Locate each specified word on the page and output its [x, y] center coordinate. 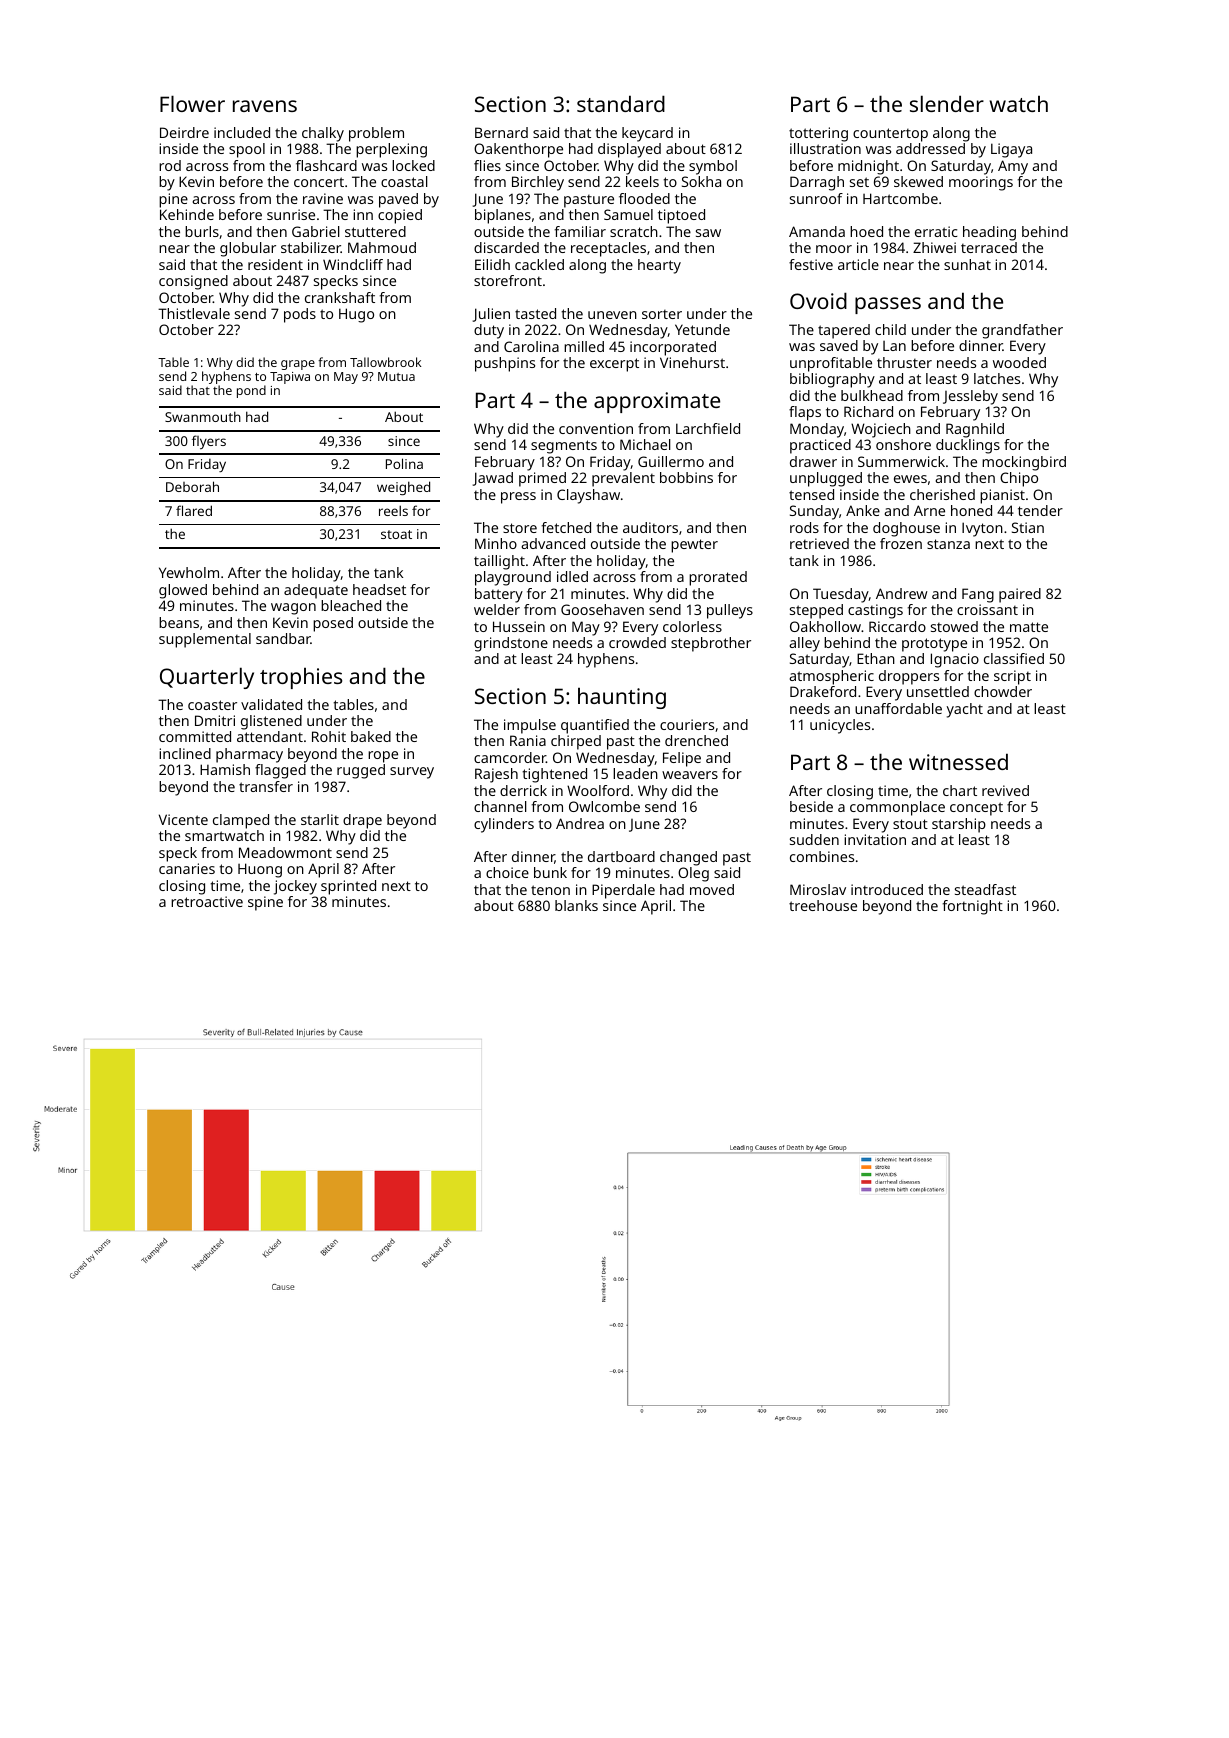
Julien [491, 315]
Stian [1028, 527]
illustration [825, 148]
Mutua [396, 376]
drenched [696, 740]
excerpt [614, 365]
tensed [811, 494]
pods [300, 315]
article [858, 264]
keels [642, 181]
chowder [1003, 691]
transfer [266, 786]
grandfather [1022, 331]
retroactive [207, 901]
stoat [396, 534]
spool [247, 150]
